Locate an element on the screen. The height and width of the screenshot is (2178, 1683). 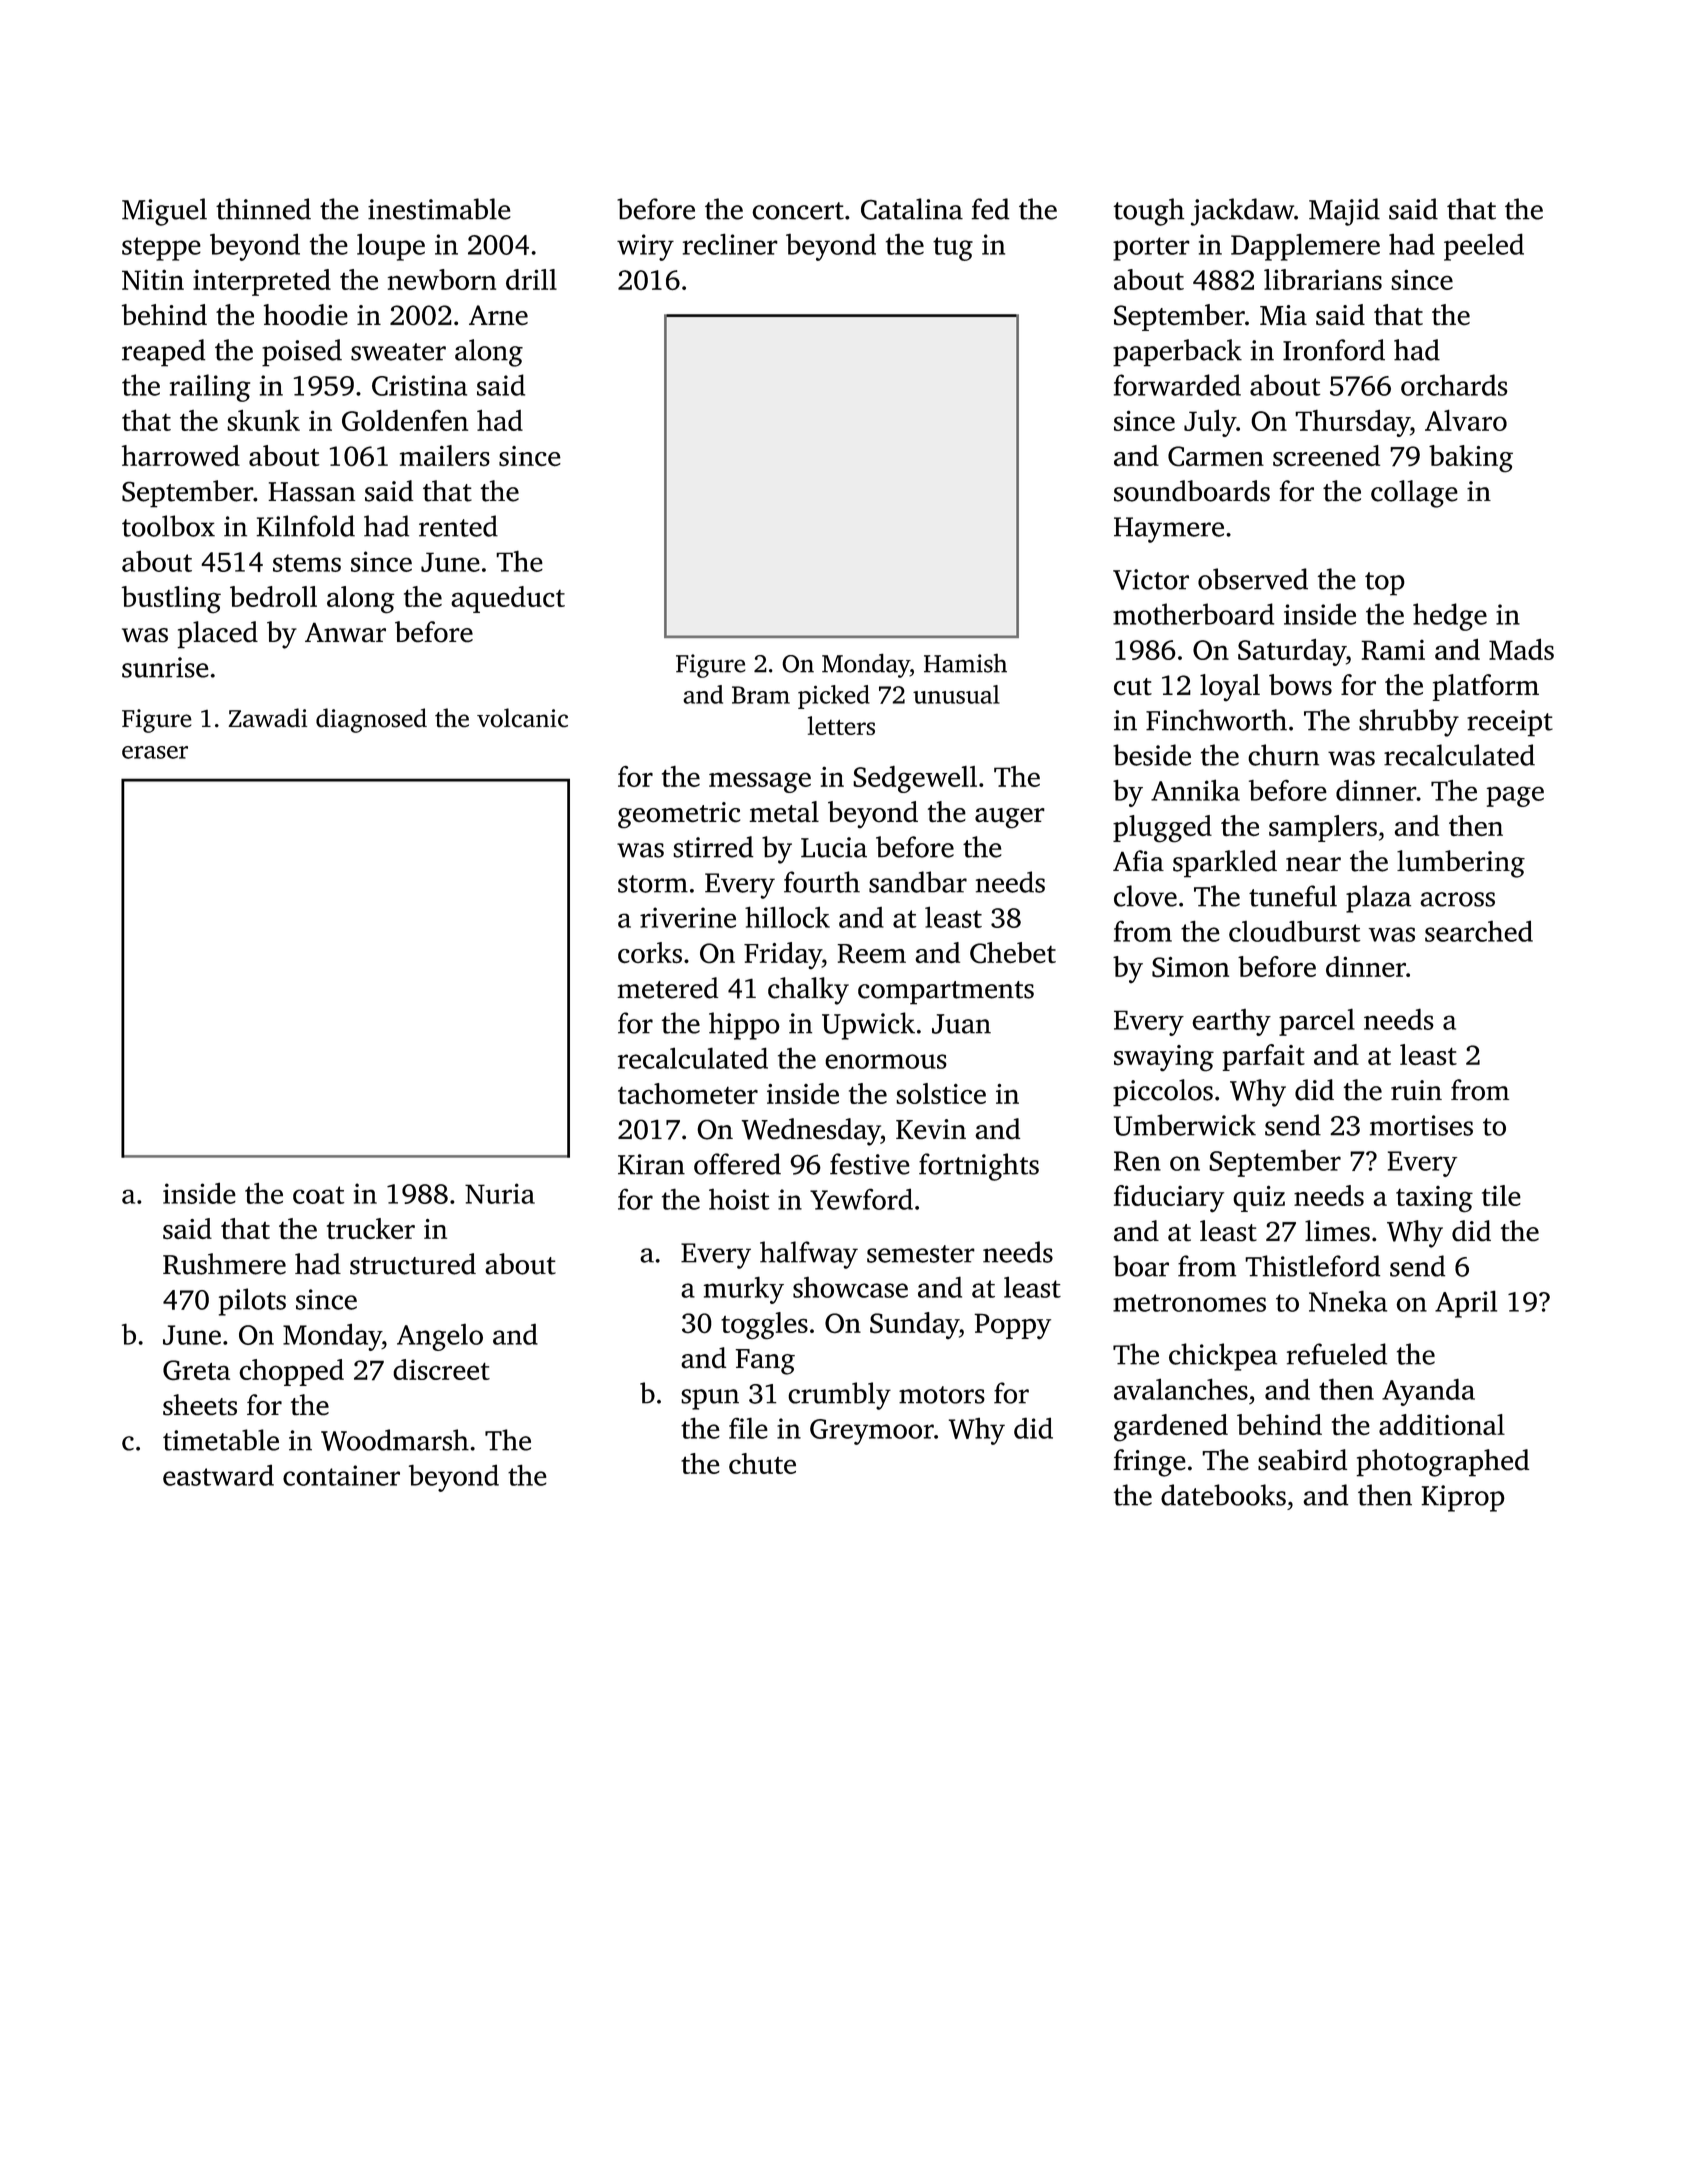
Juan is located at coordinates (961, 1024).
